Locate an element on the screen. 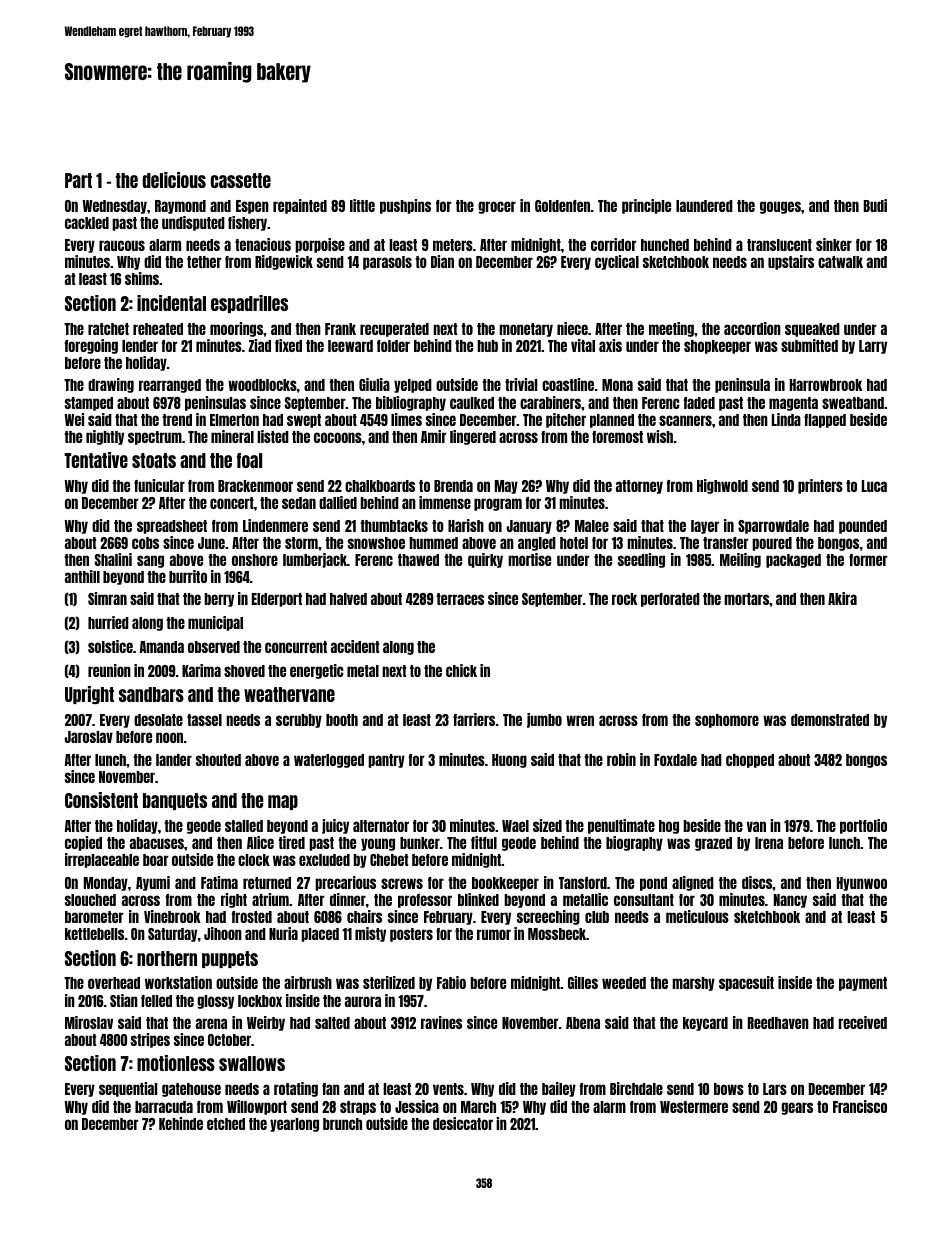 This screenshot has height=1233, width=952. foal is located at coordinates (249, 460).
